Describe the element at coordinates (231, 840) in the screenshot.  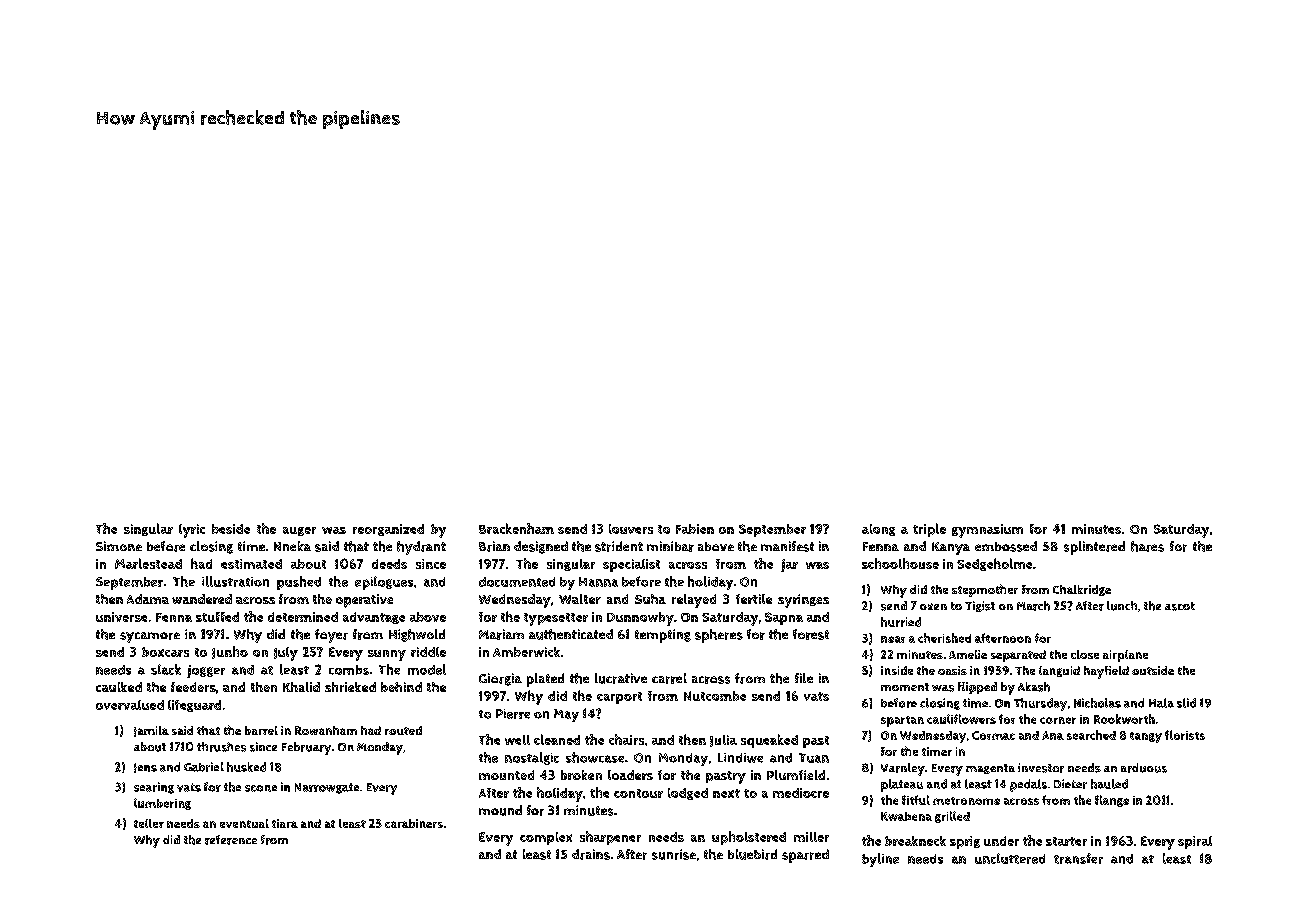
I see `reference` at that location.
